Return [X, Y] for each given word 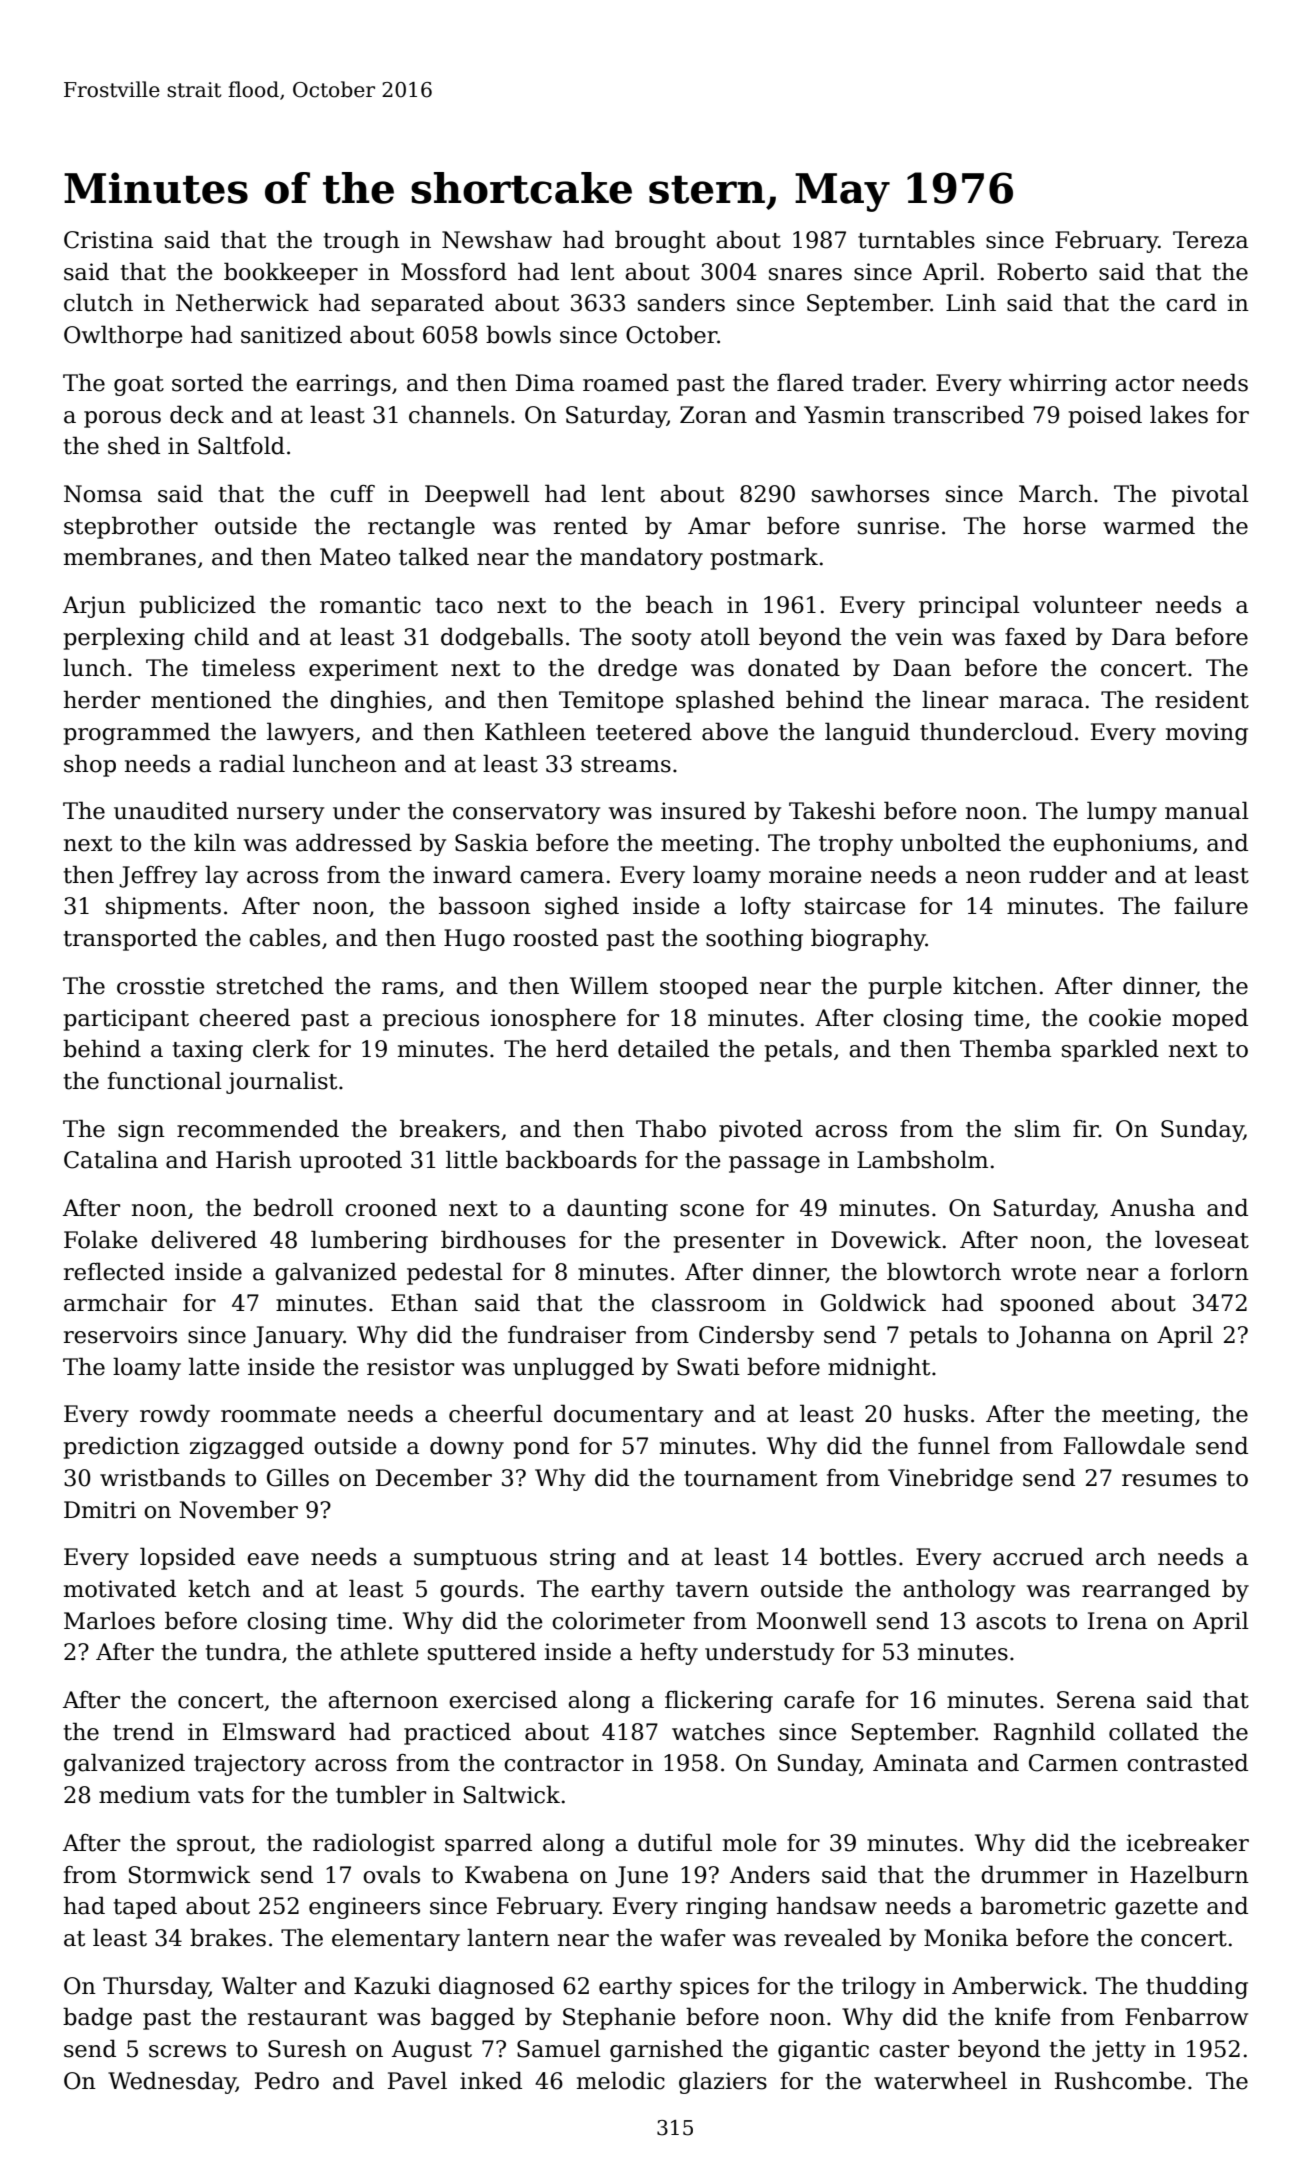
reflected [114, 1271]
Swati [708, 1367]
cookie [1125, 1017]
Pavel [417, 2080]
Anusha [1152, 1207]
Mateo [355, 557]
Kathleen [535, 731]
